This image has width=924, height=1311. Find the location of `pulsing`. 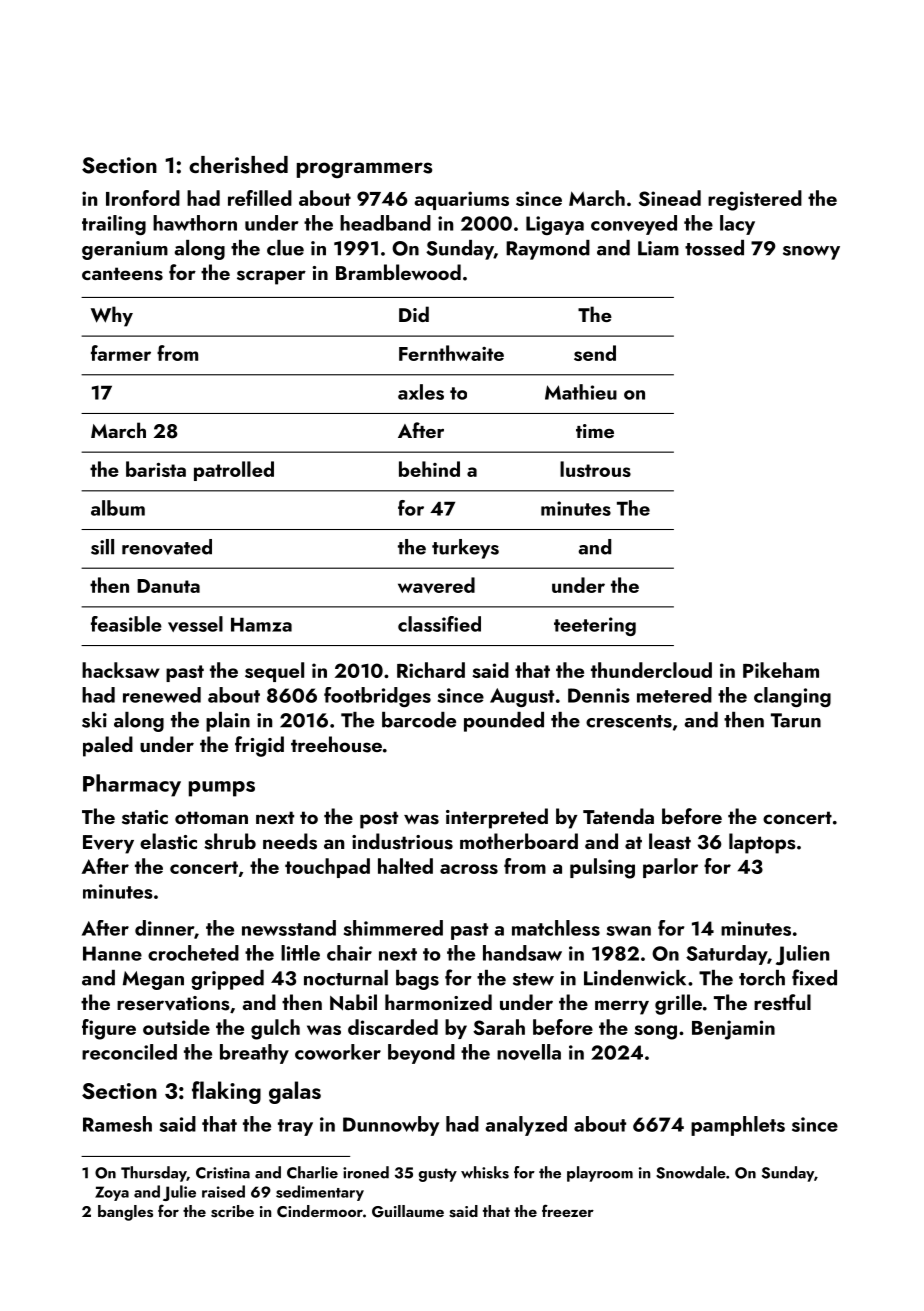

pulsing is located at coordinates (602, 868).
